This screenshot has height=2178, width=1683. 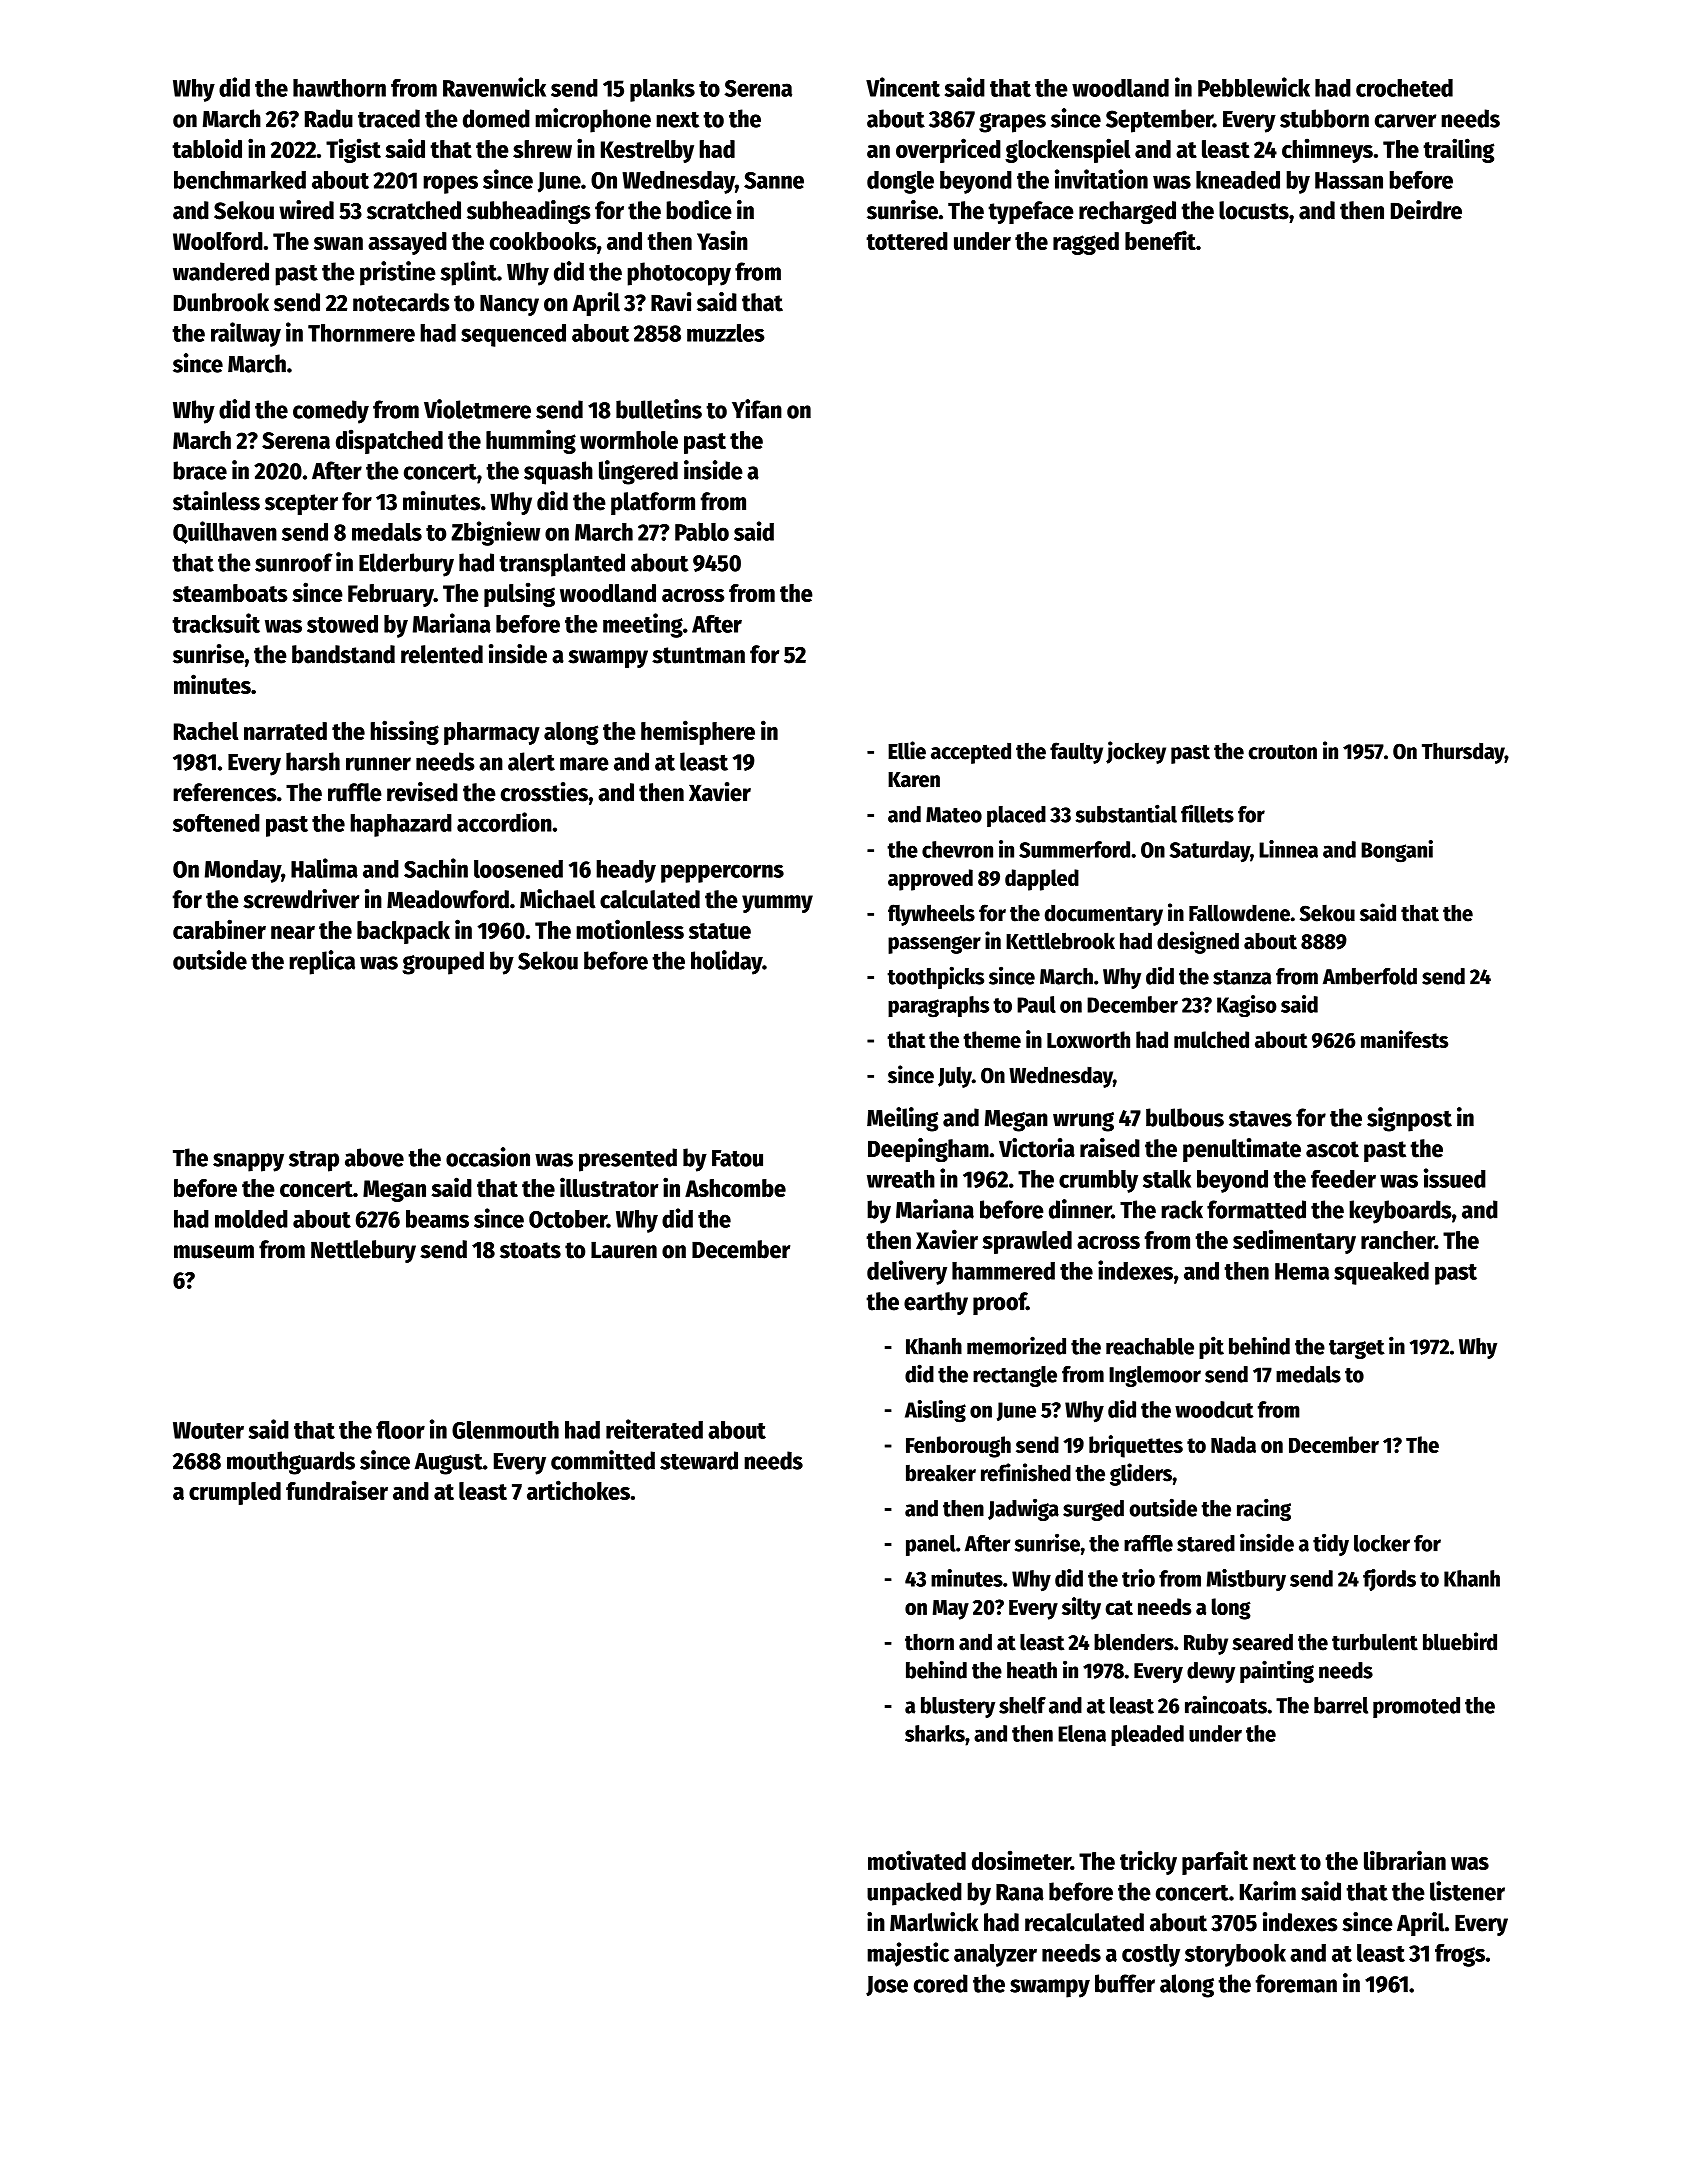 I want to click on Jose, so click(x=887, y=1986).
